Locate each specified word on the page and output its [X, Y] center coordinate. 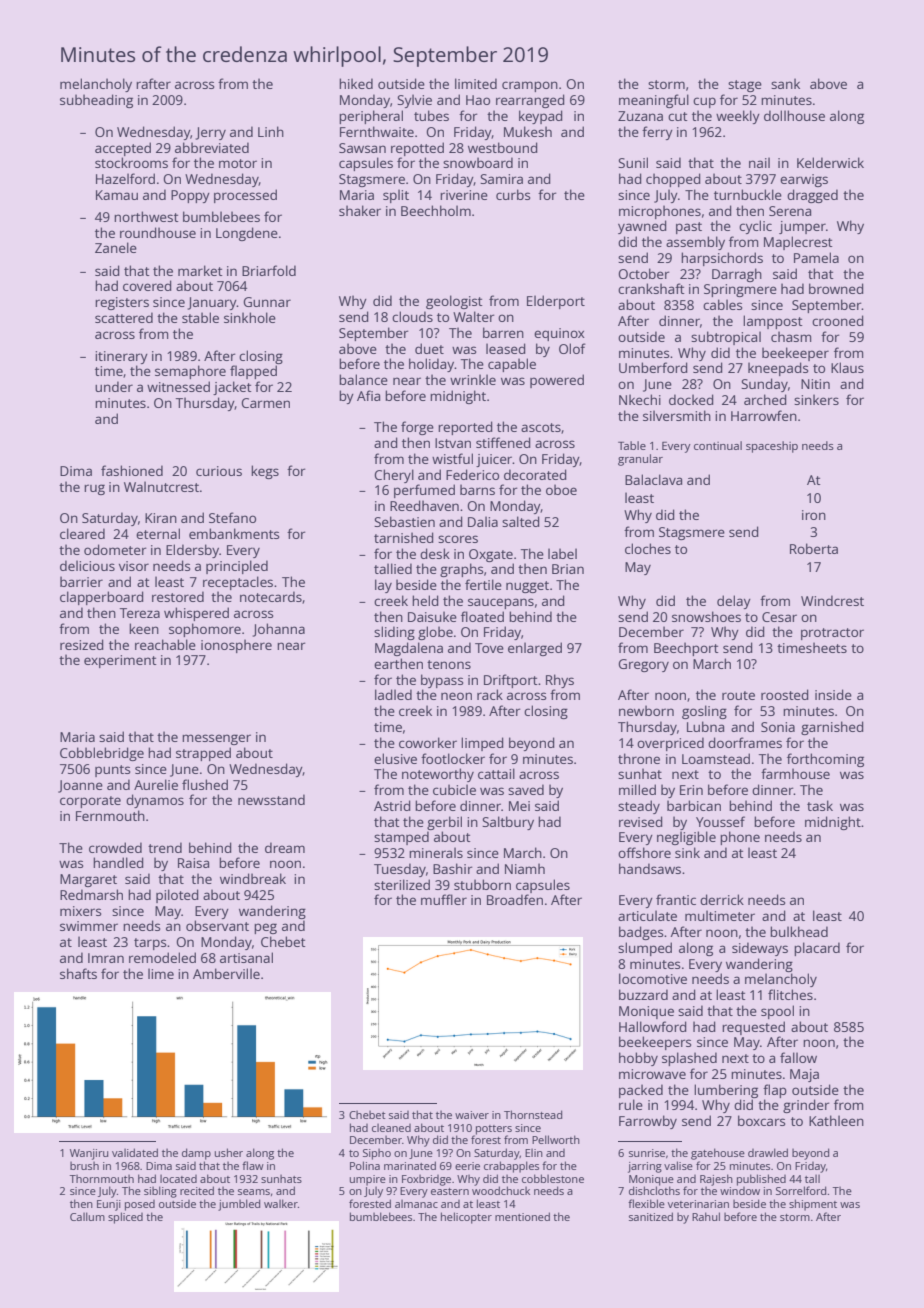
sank [785, 83]
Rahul [706, 1216]
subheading [96, 101]
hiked [356, 83]
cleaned [391, 1127]
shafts [78, 973]
